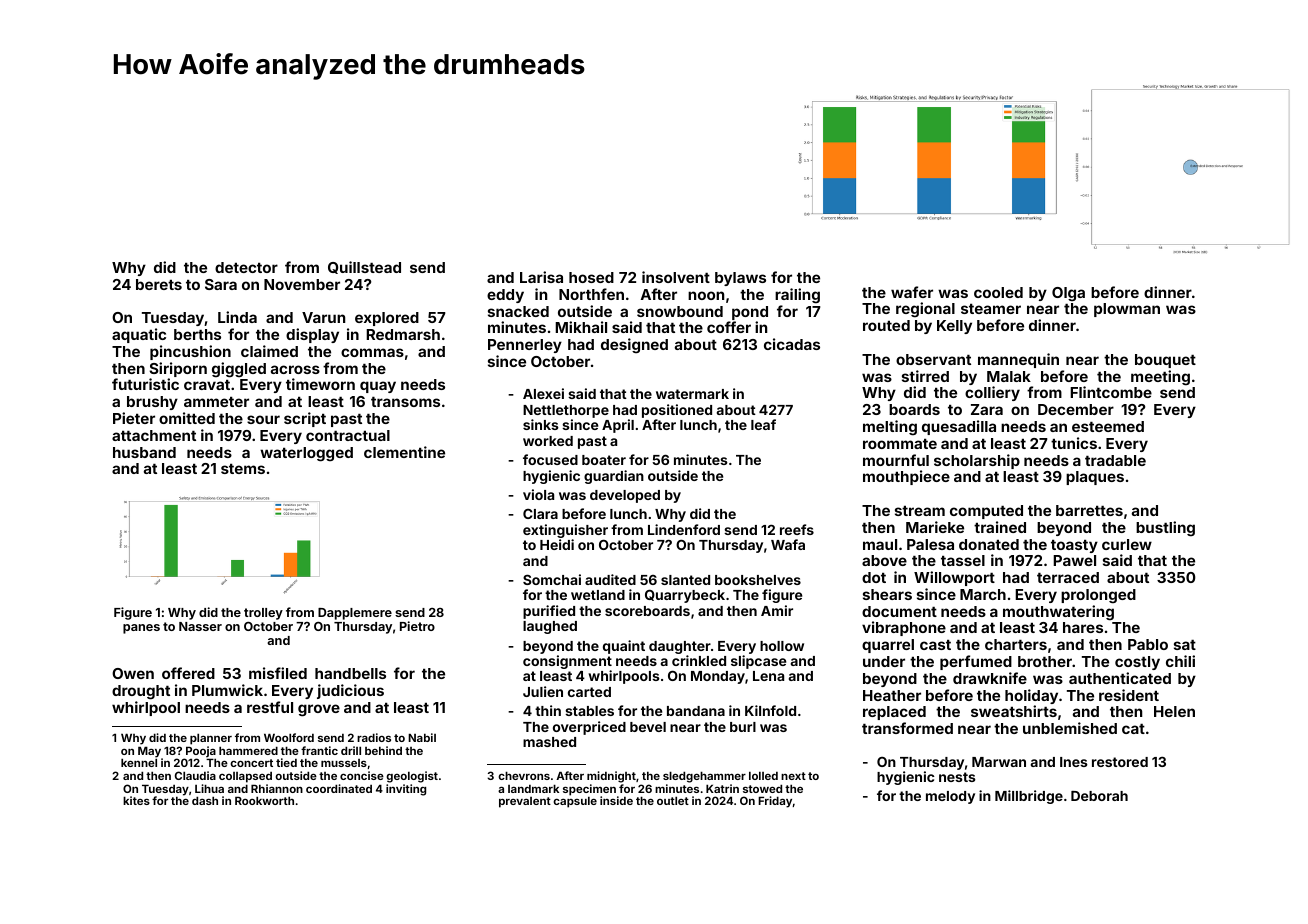  Describe the element at coordinates (541, 277) in the screenshot. I see `Larisa` at that location.
